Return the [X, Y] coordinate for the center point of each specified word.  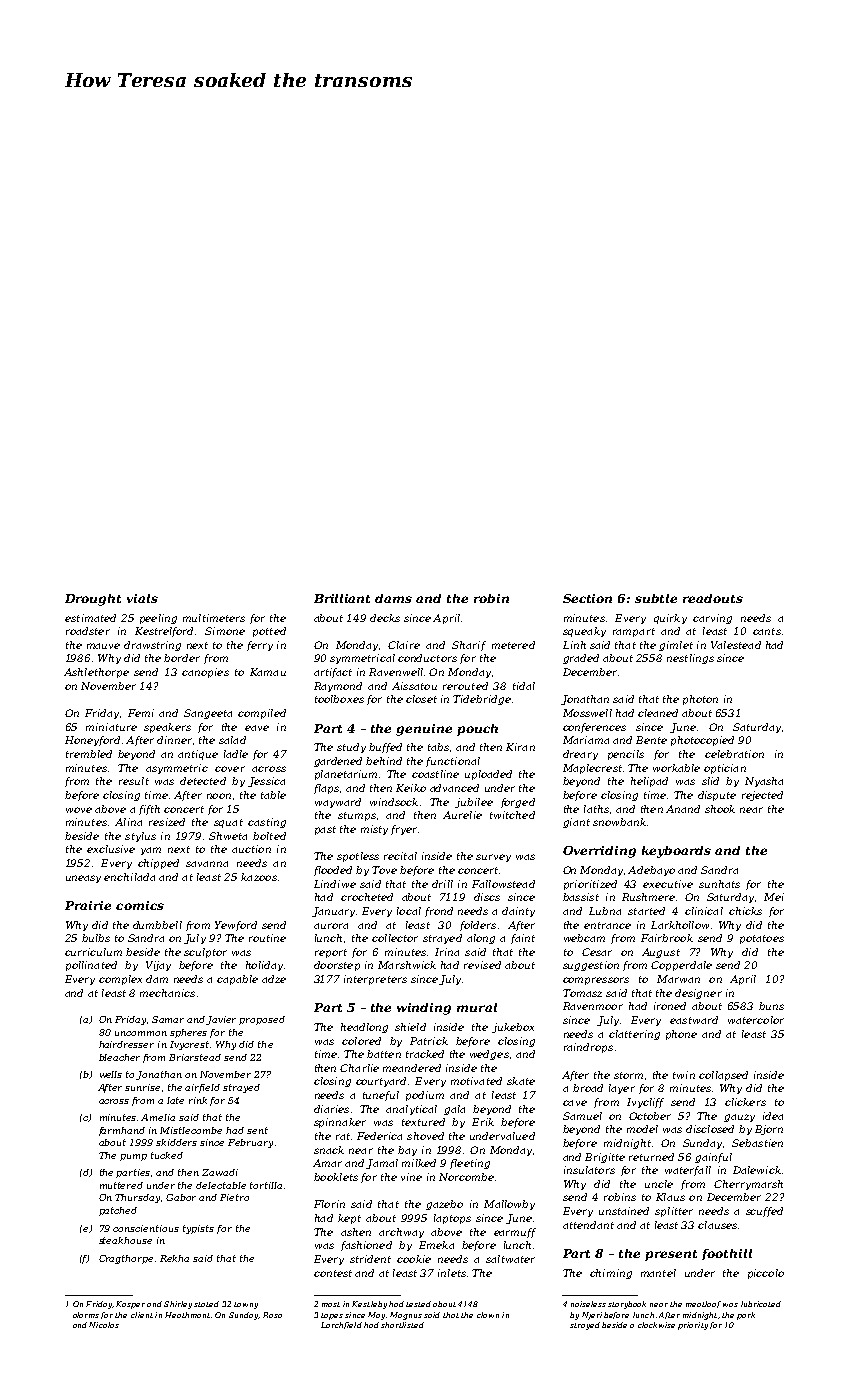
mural [477, 1007]
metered [513, 645]
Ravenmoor [593, 1006]
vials [142, 598]
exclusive [111, 849]
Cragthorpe [126, 1259]
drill [442, 884]
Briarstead [195, 1057]
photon [700, 700]
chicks [745, 911]
